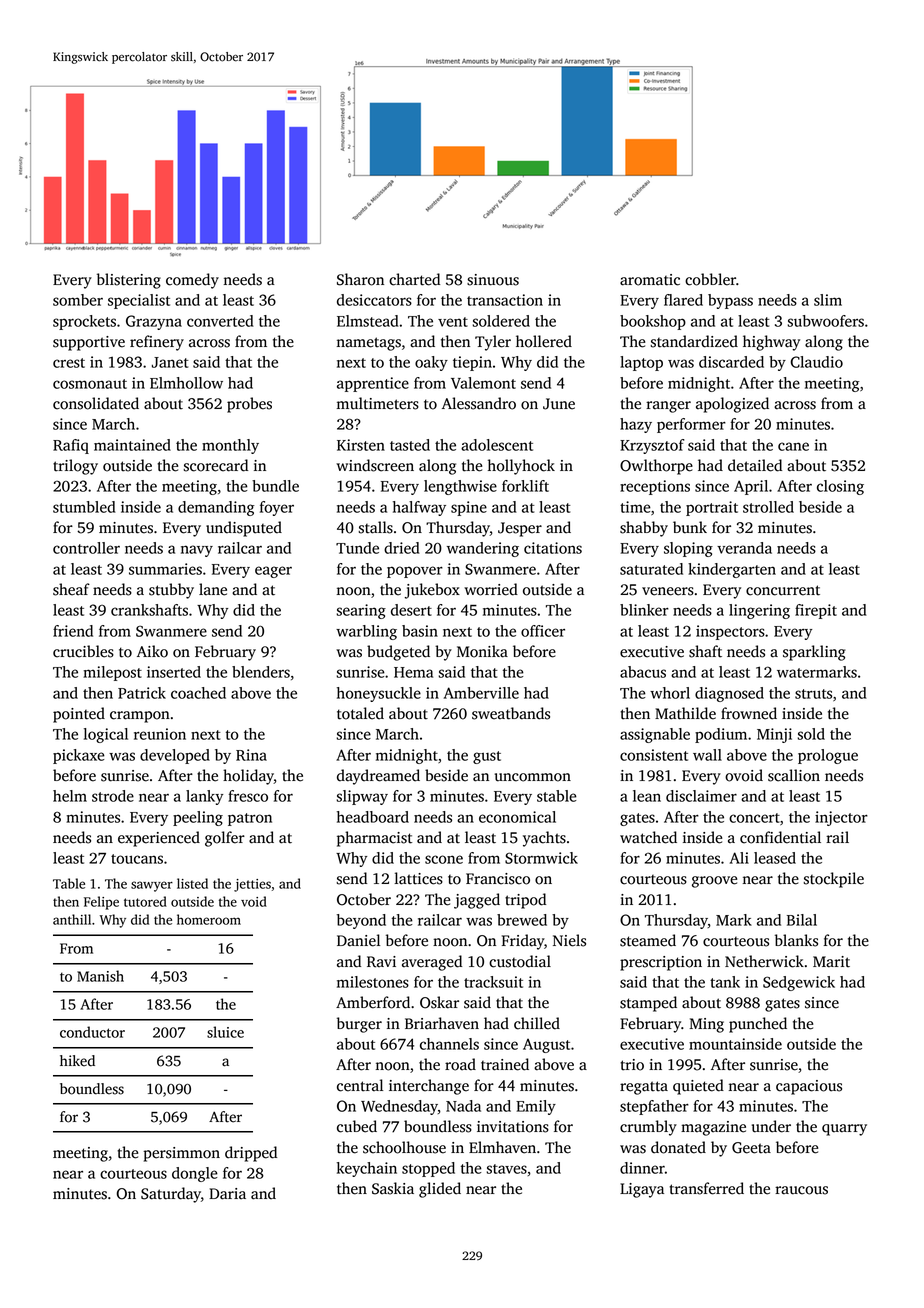 This page has width=924, height=1308. I want to click on uncommon, so click(533, 777).
